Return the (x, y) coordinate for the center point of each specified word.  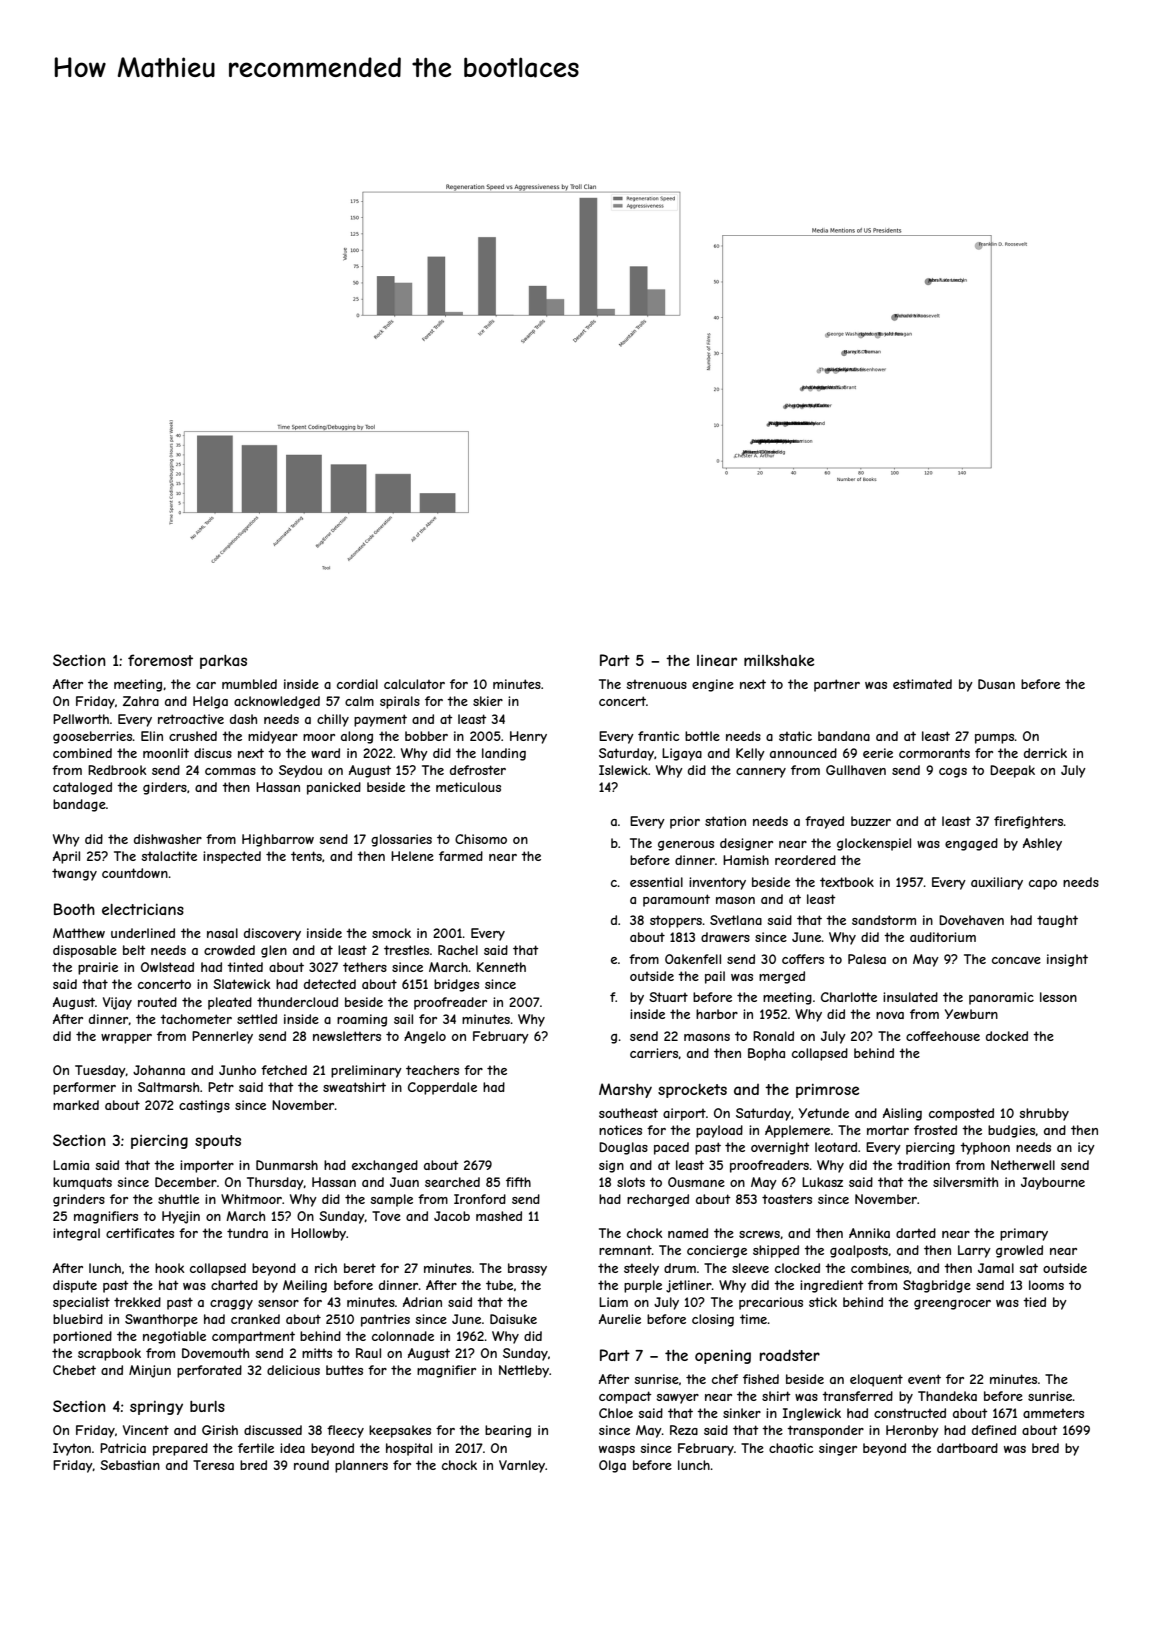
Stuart (668, 997)
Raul (368, 1353)
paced (671, 1148)
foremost (160, 660)
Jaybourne (1053, 1183)
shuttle (178, 1199)
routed (157, 1002)
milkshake (779, 660)
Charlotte (849, 997)
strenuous (657, 684)
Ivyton (72, 1449)
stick (823, 1302)
